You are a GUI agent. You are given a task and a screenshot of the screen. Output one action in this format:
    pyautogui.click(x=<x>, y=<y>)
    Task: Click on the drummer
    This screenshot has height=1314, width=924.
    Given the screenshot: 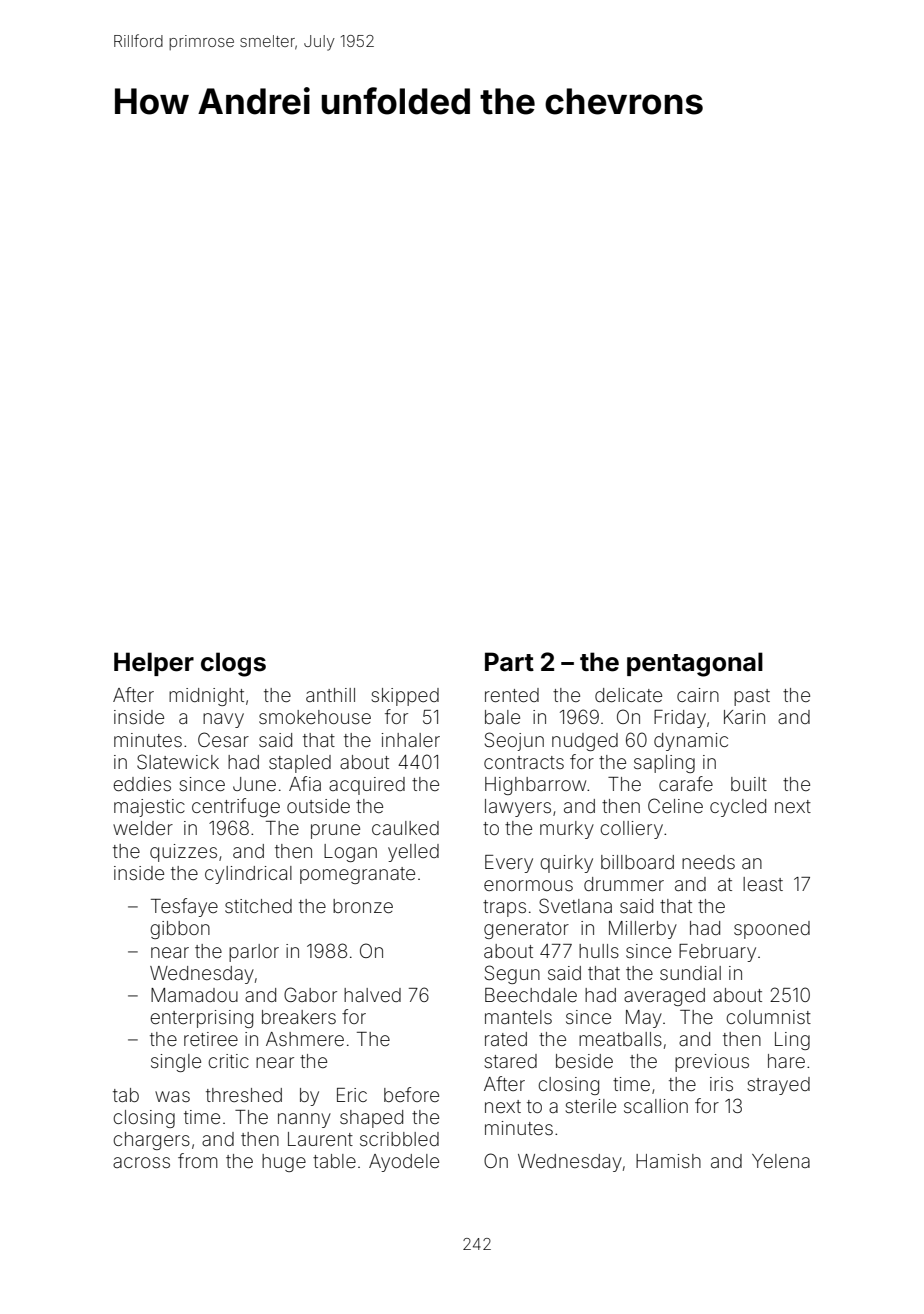 What is the action you would take?
    pyautogui.click(x=624, y=884)
